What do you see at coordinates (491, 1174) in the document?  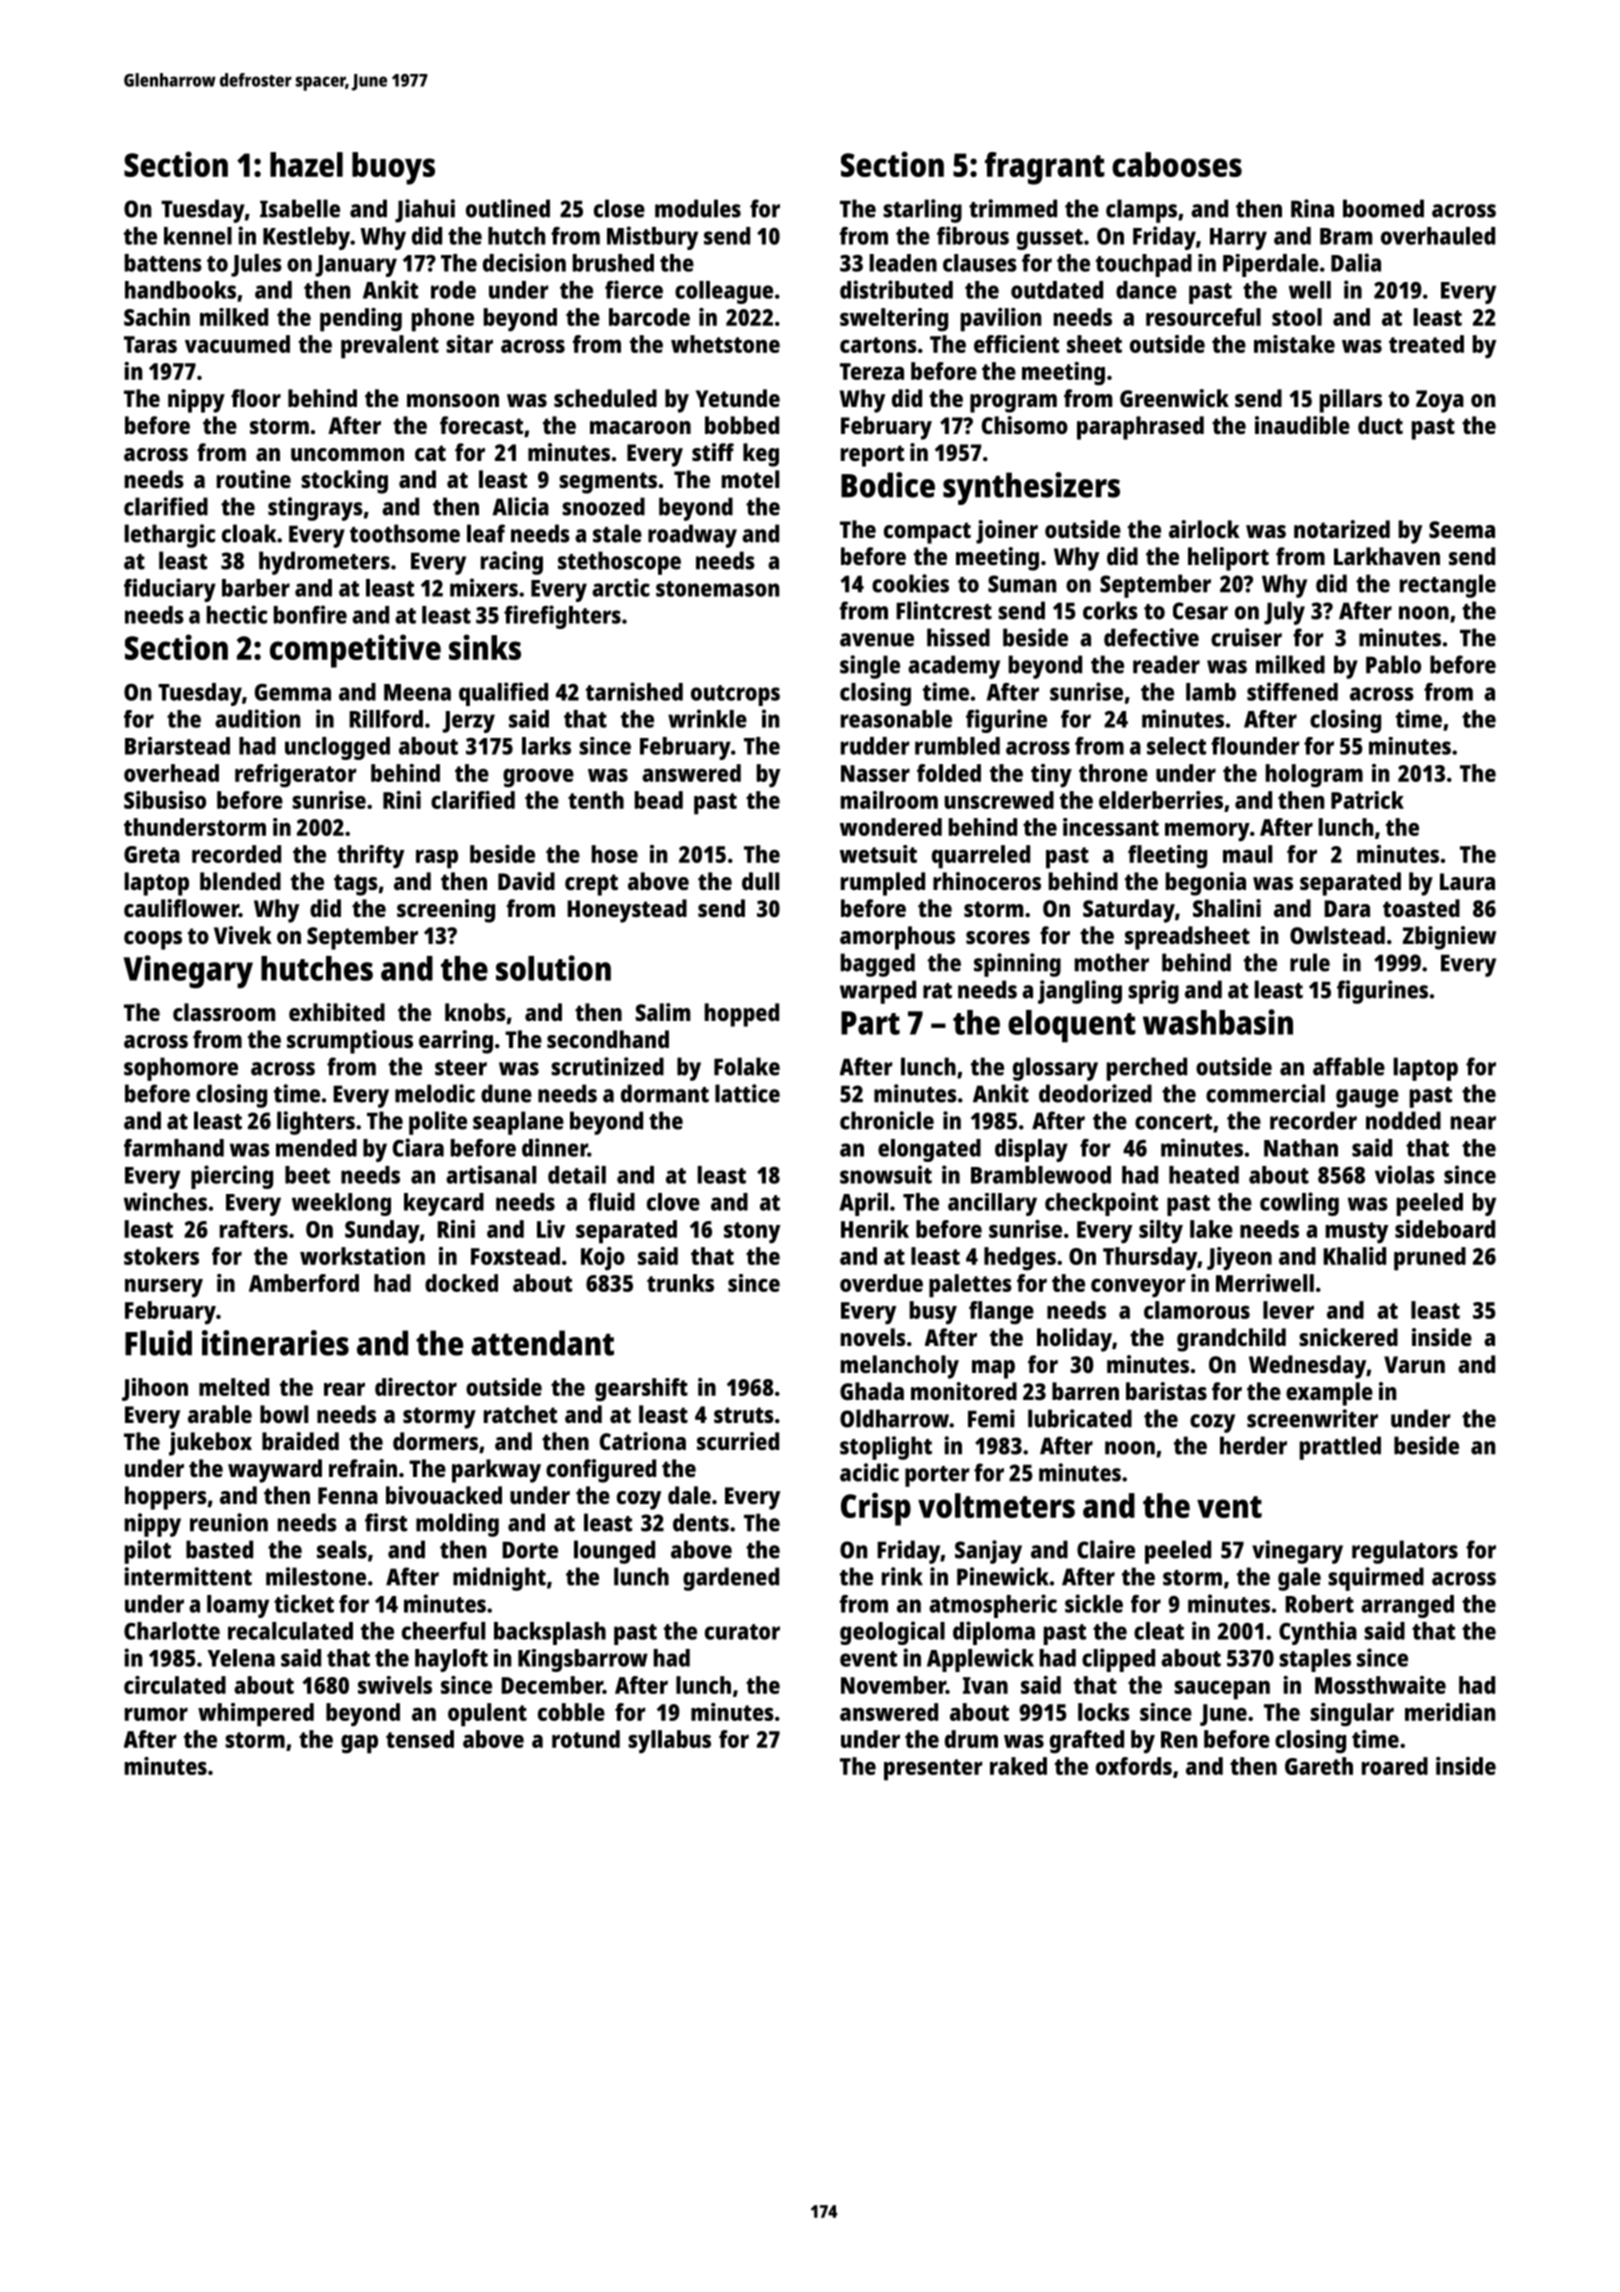 I see `artisanal` at bounding box center [491, 1174].
